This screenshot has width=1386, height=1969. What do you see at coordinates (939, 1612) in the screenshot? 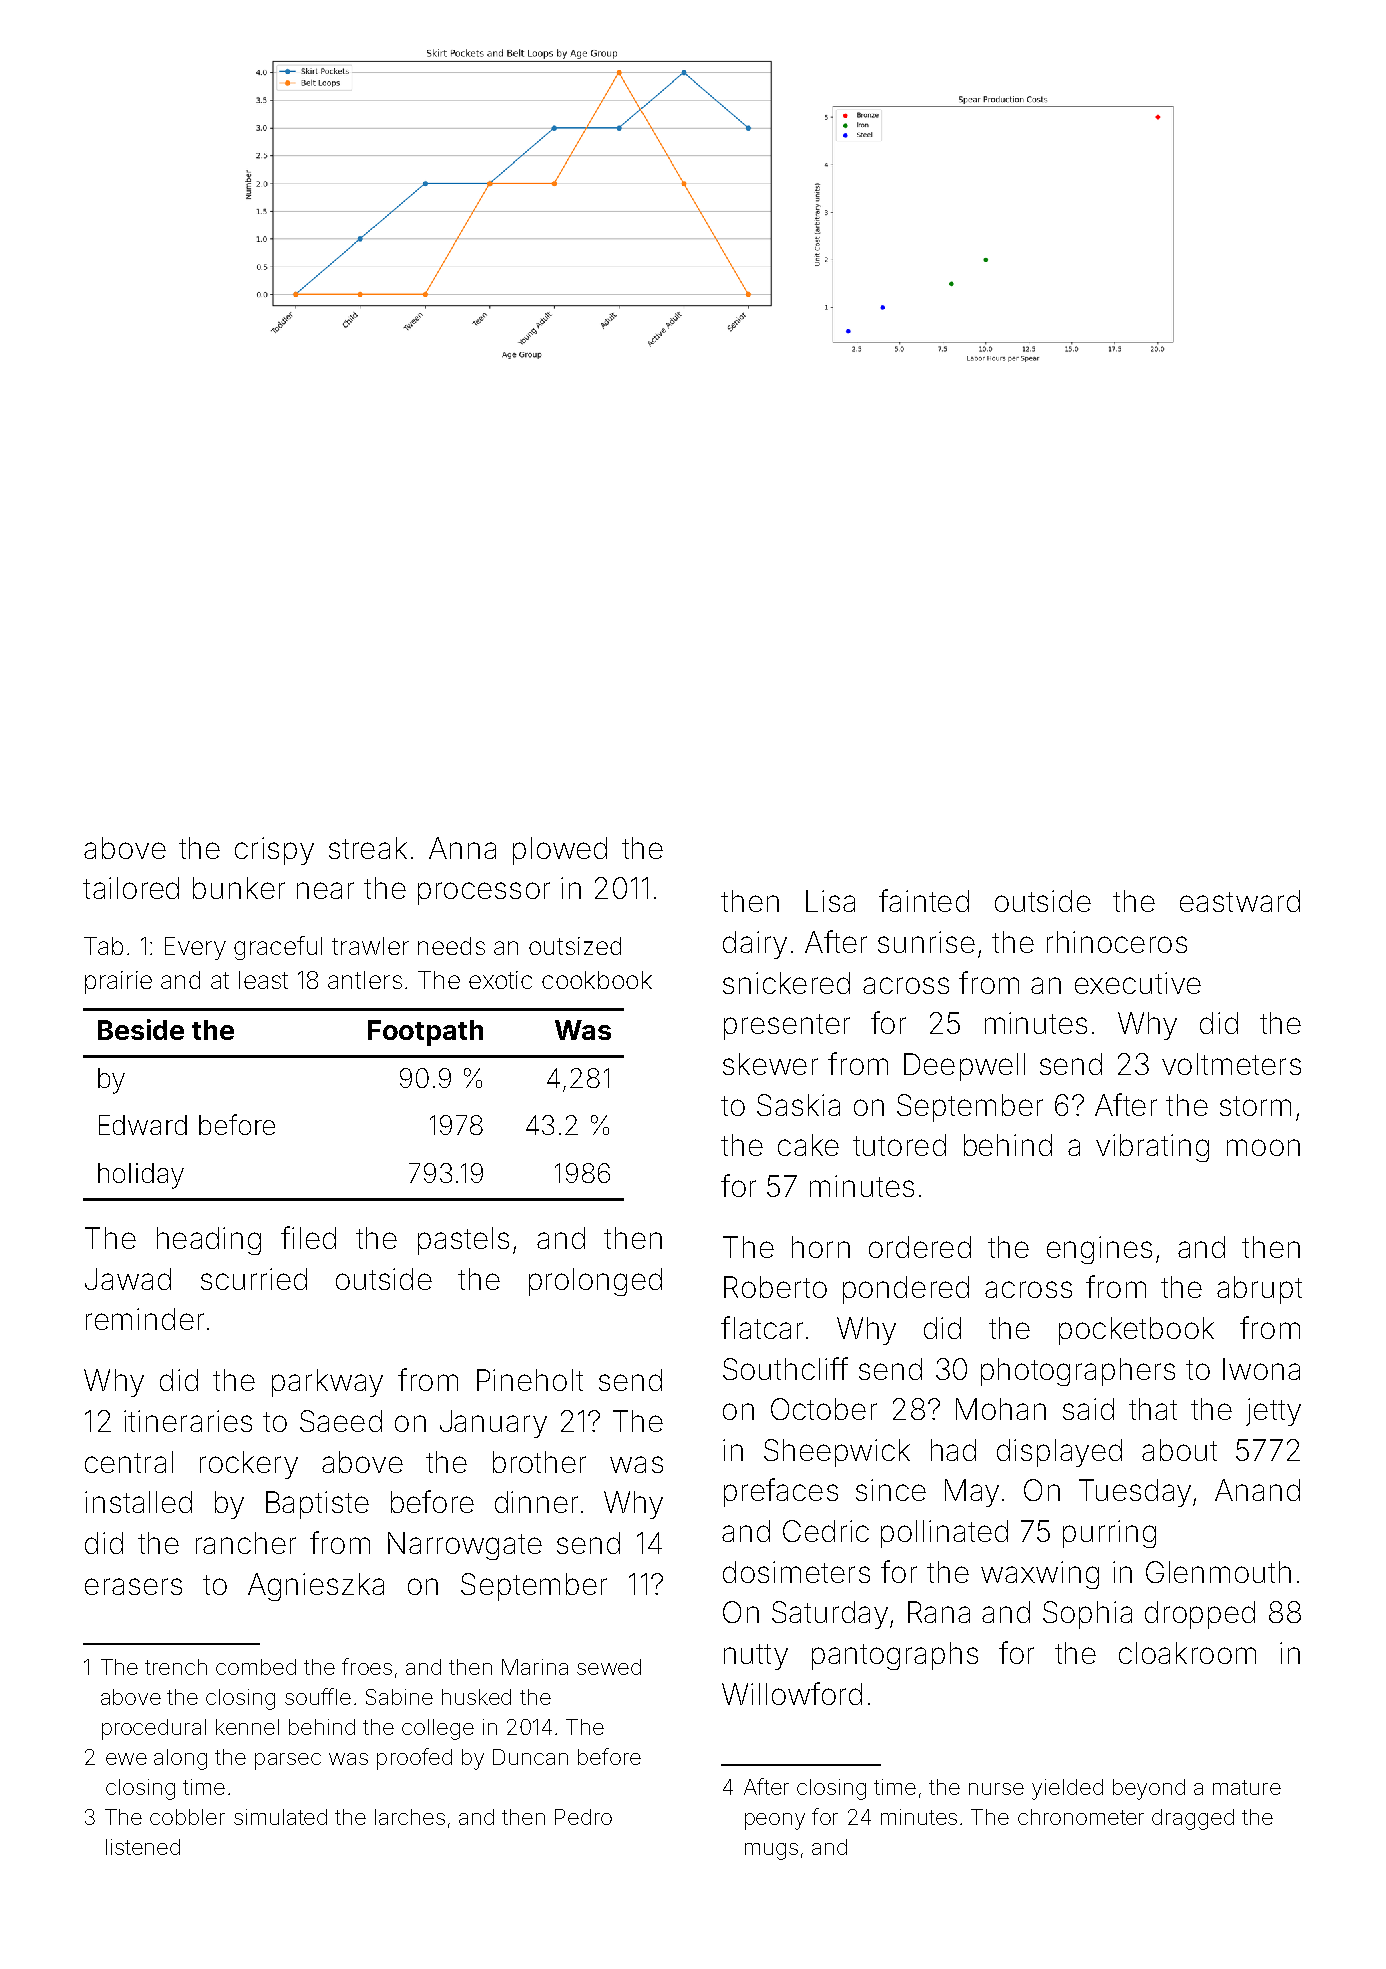
I see `Rana` at bounding box center [939, 1612].
